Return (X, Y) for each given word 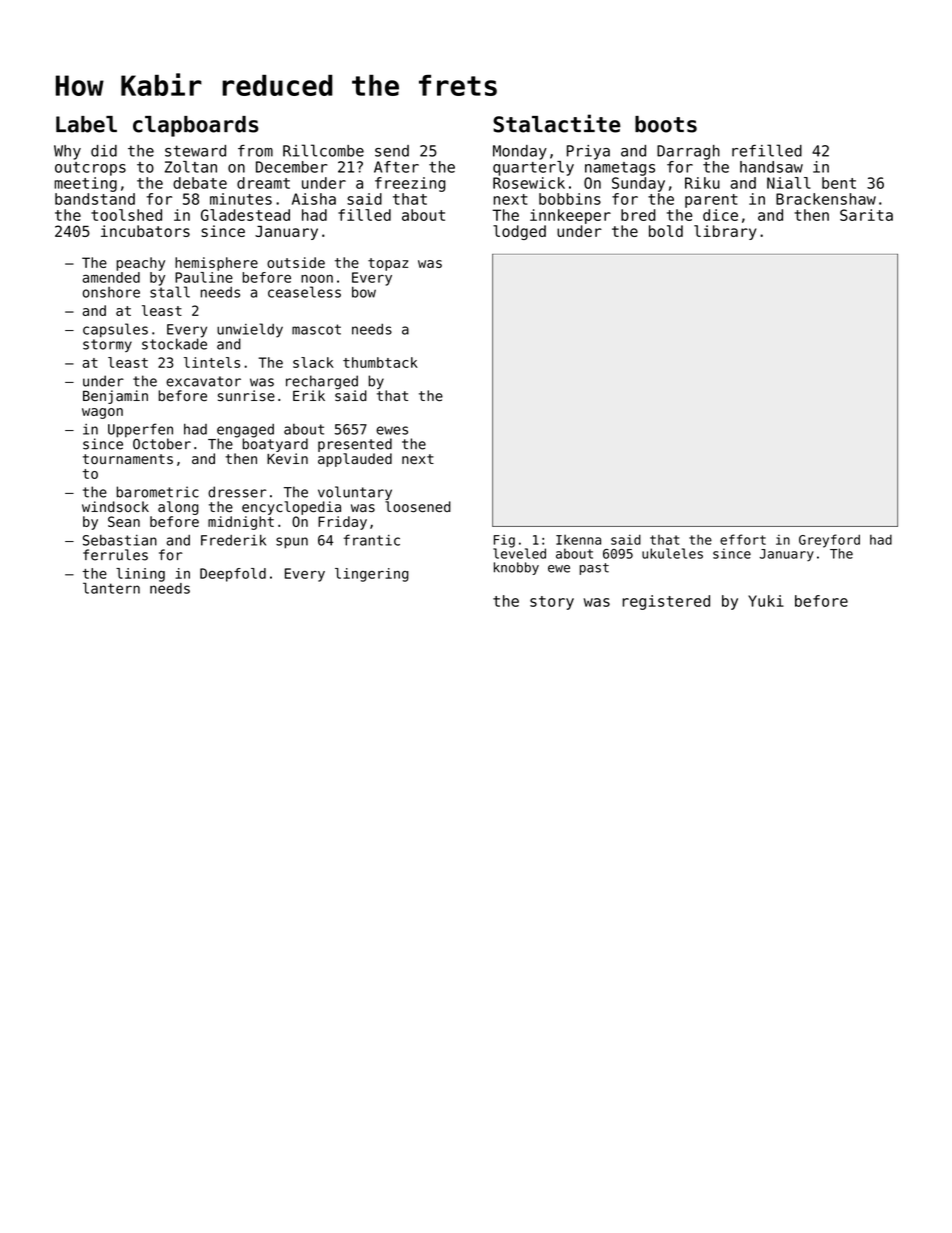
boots (666, 124)
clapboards (196, 126)
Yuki (766, 601)
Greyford (829, 541)
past (594, 569)
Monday (520, 152)
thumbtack (380, 362)
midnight (241, 523)
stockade (174, 344)
